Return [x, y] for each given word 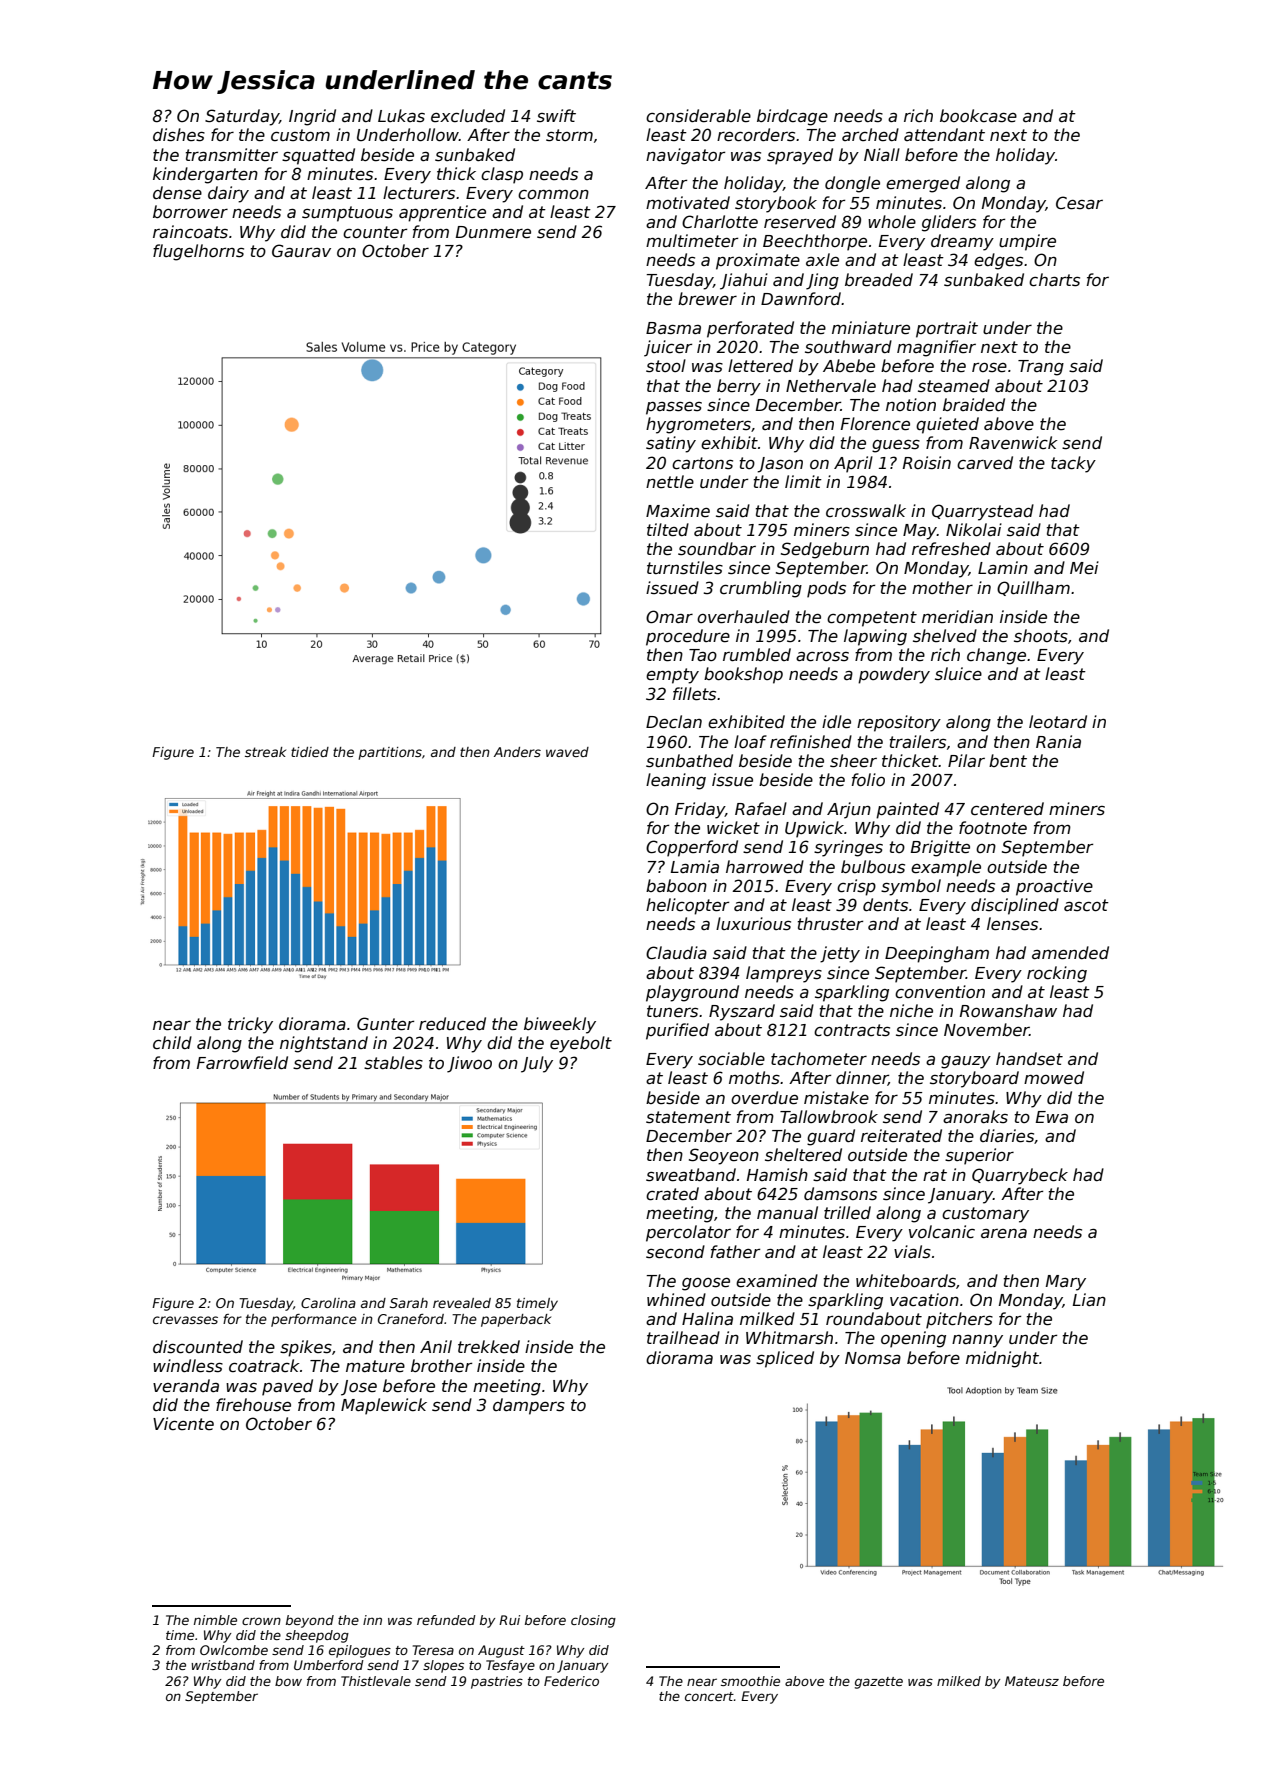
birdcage [792, 117]
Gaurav [301, 250]
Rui [509, 1620]
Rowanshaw [1008, 1010]
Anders [517, 752]
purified [677, 1031]
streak [265, 752]
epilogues [360, 1651]
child [172, 1042]
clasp [502, 175]
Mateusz [1032, 1681]
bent [1008, 761]
